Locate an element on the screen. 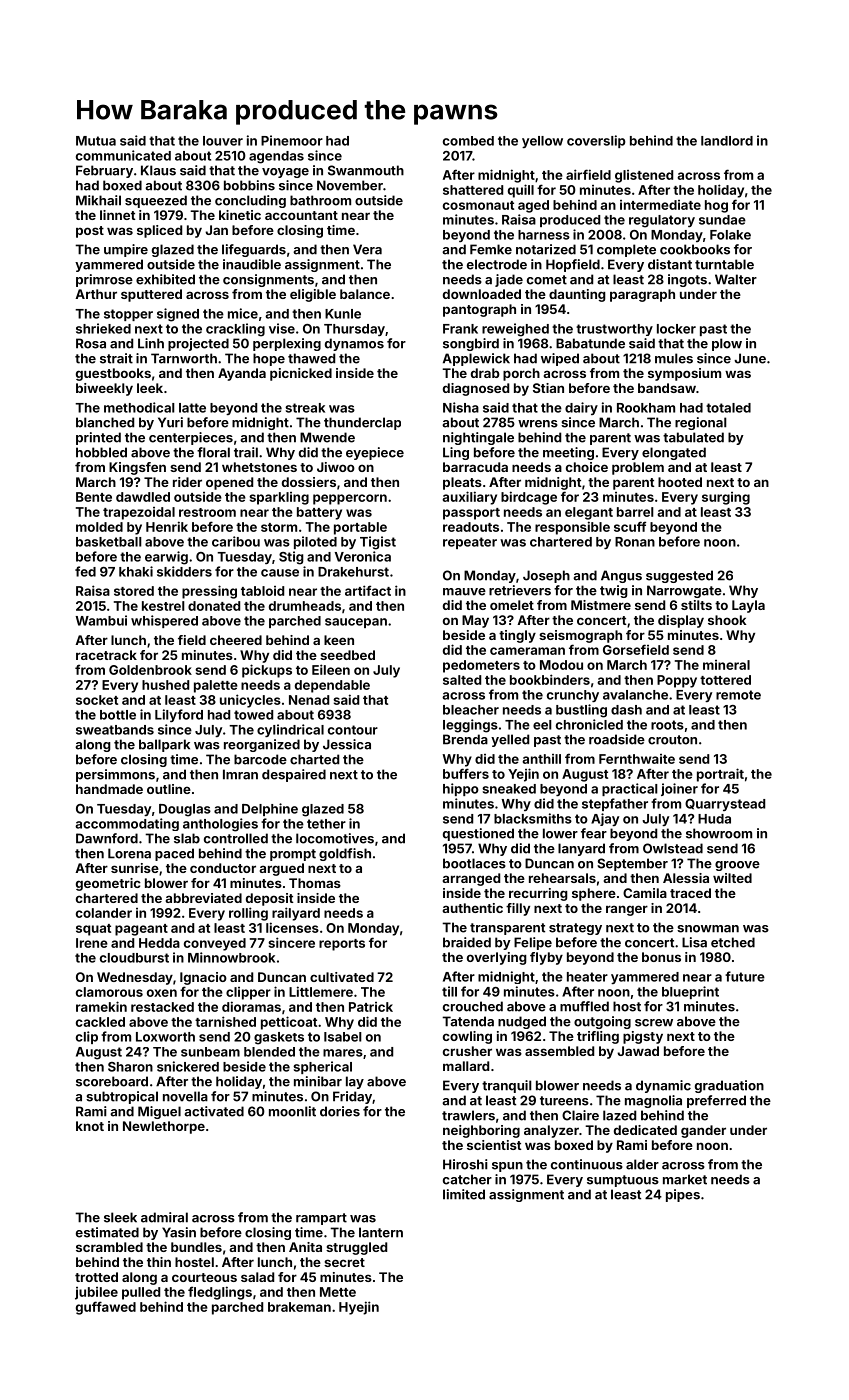 The image size is (849, 1400). Patrick is located at coordinates (371, 1007).
